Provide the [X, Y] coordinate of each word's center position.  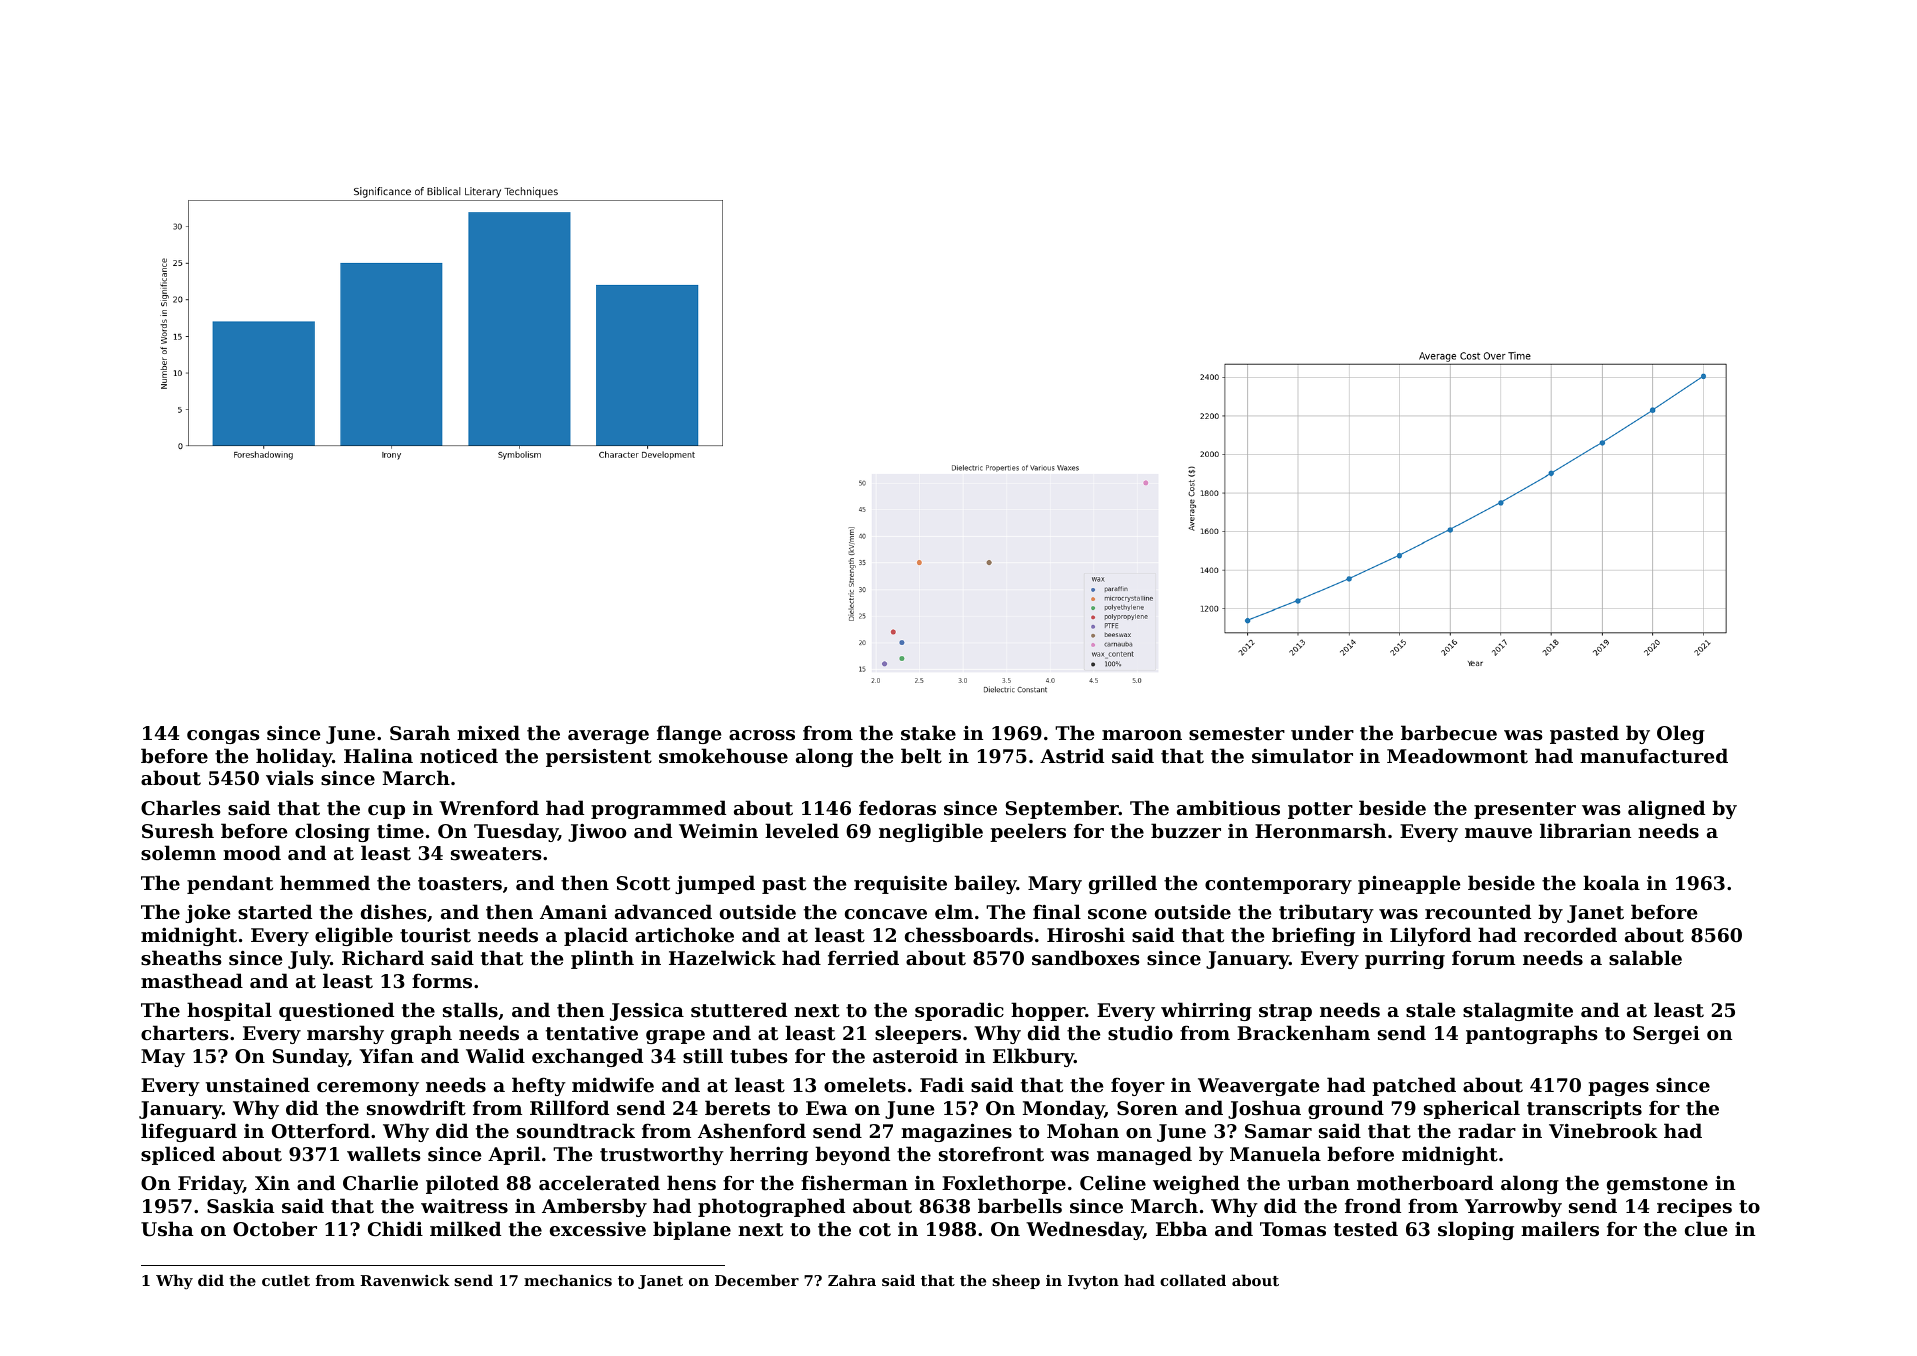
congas [223, 737]
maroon [1142, 735]
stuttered [739, 1010]
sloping [1476, 1230]
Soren [1147, 1108]
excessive [598, 1229]
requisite [900, 885]
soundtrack [576, 1131]
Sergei [1666, 1035]
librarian [1585, 830]
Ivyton [1093, 1282]
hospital [229, 1011]
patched [1414, 1086]
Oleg [1681, 734]
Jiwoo [597, 833]
